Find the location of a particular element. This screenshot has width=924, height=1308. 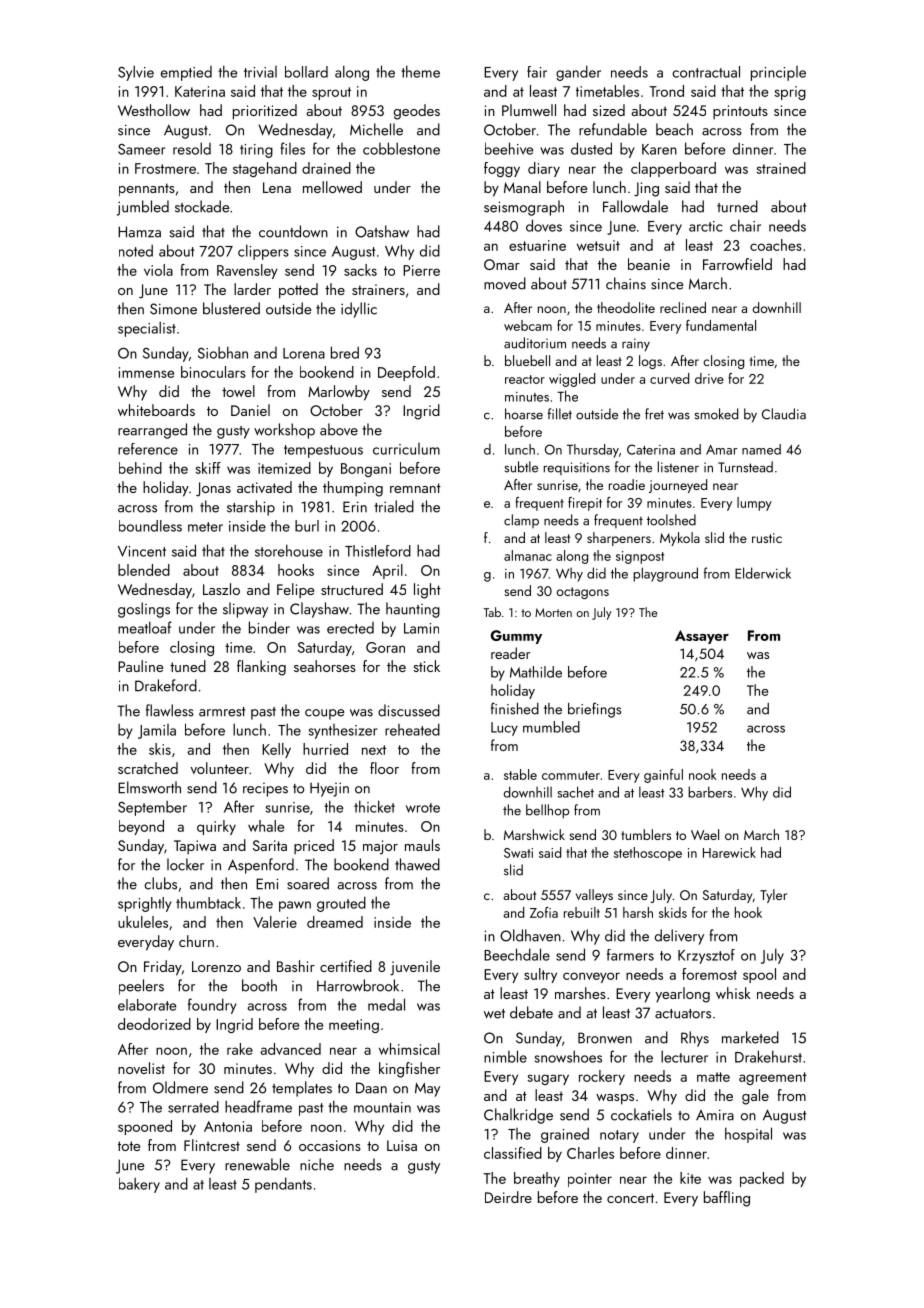

drive is located at coordinates (709, 378).
